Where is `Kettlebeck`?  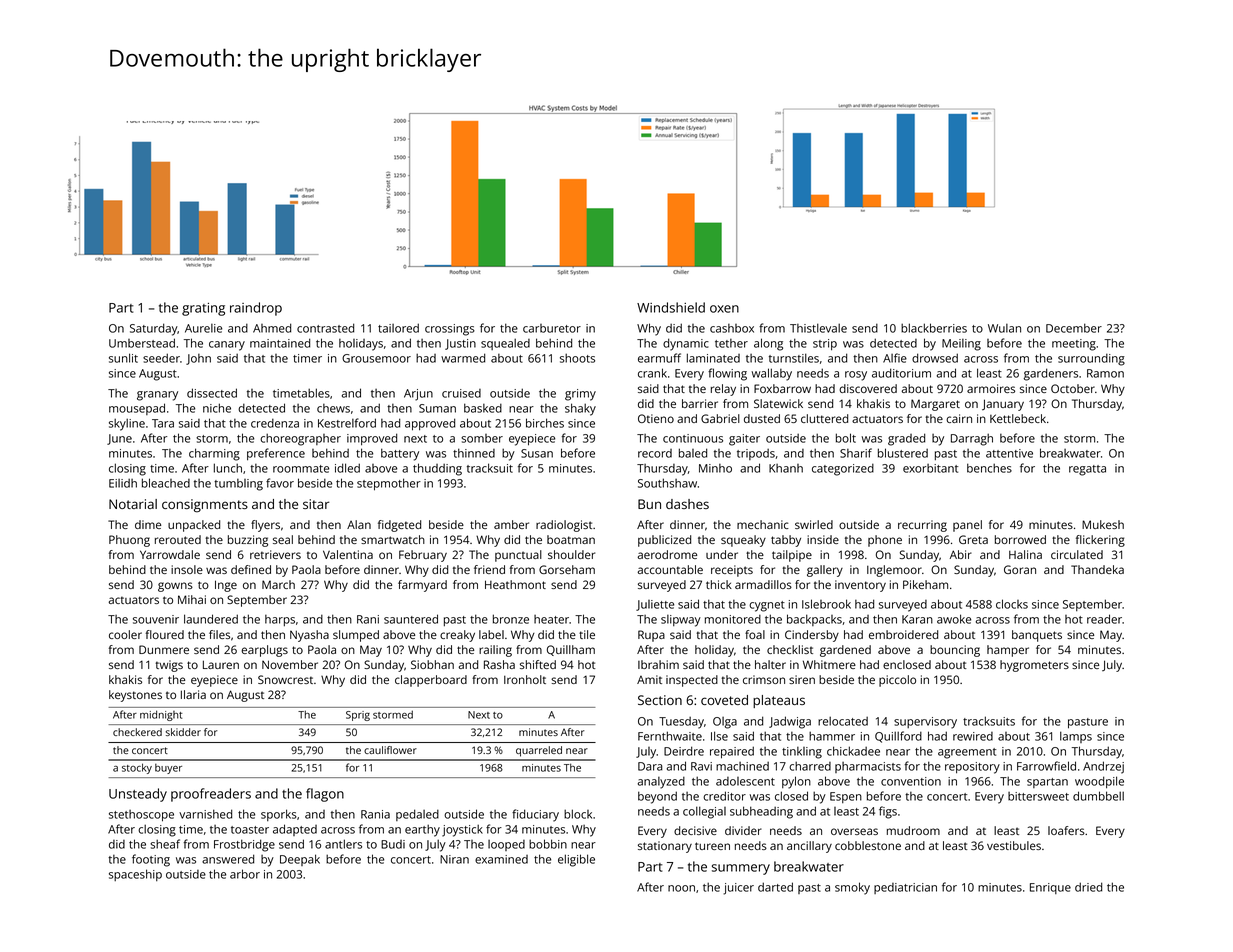 Kettlebeck is located at coordinates (1018, 418).
